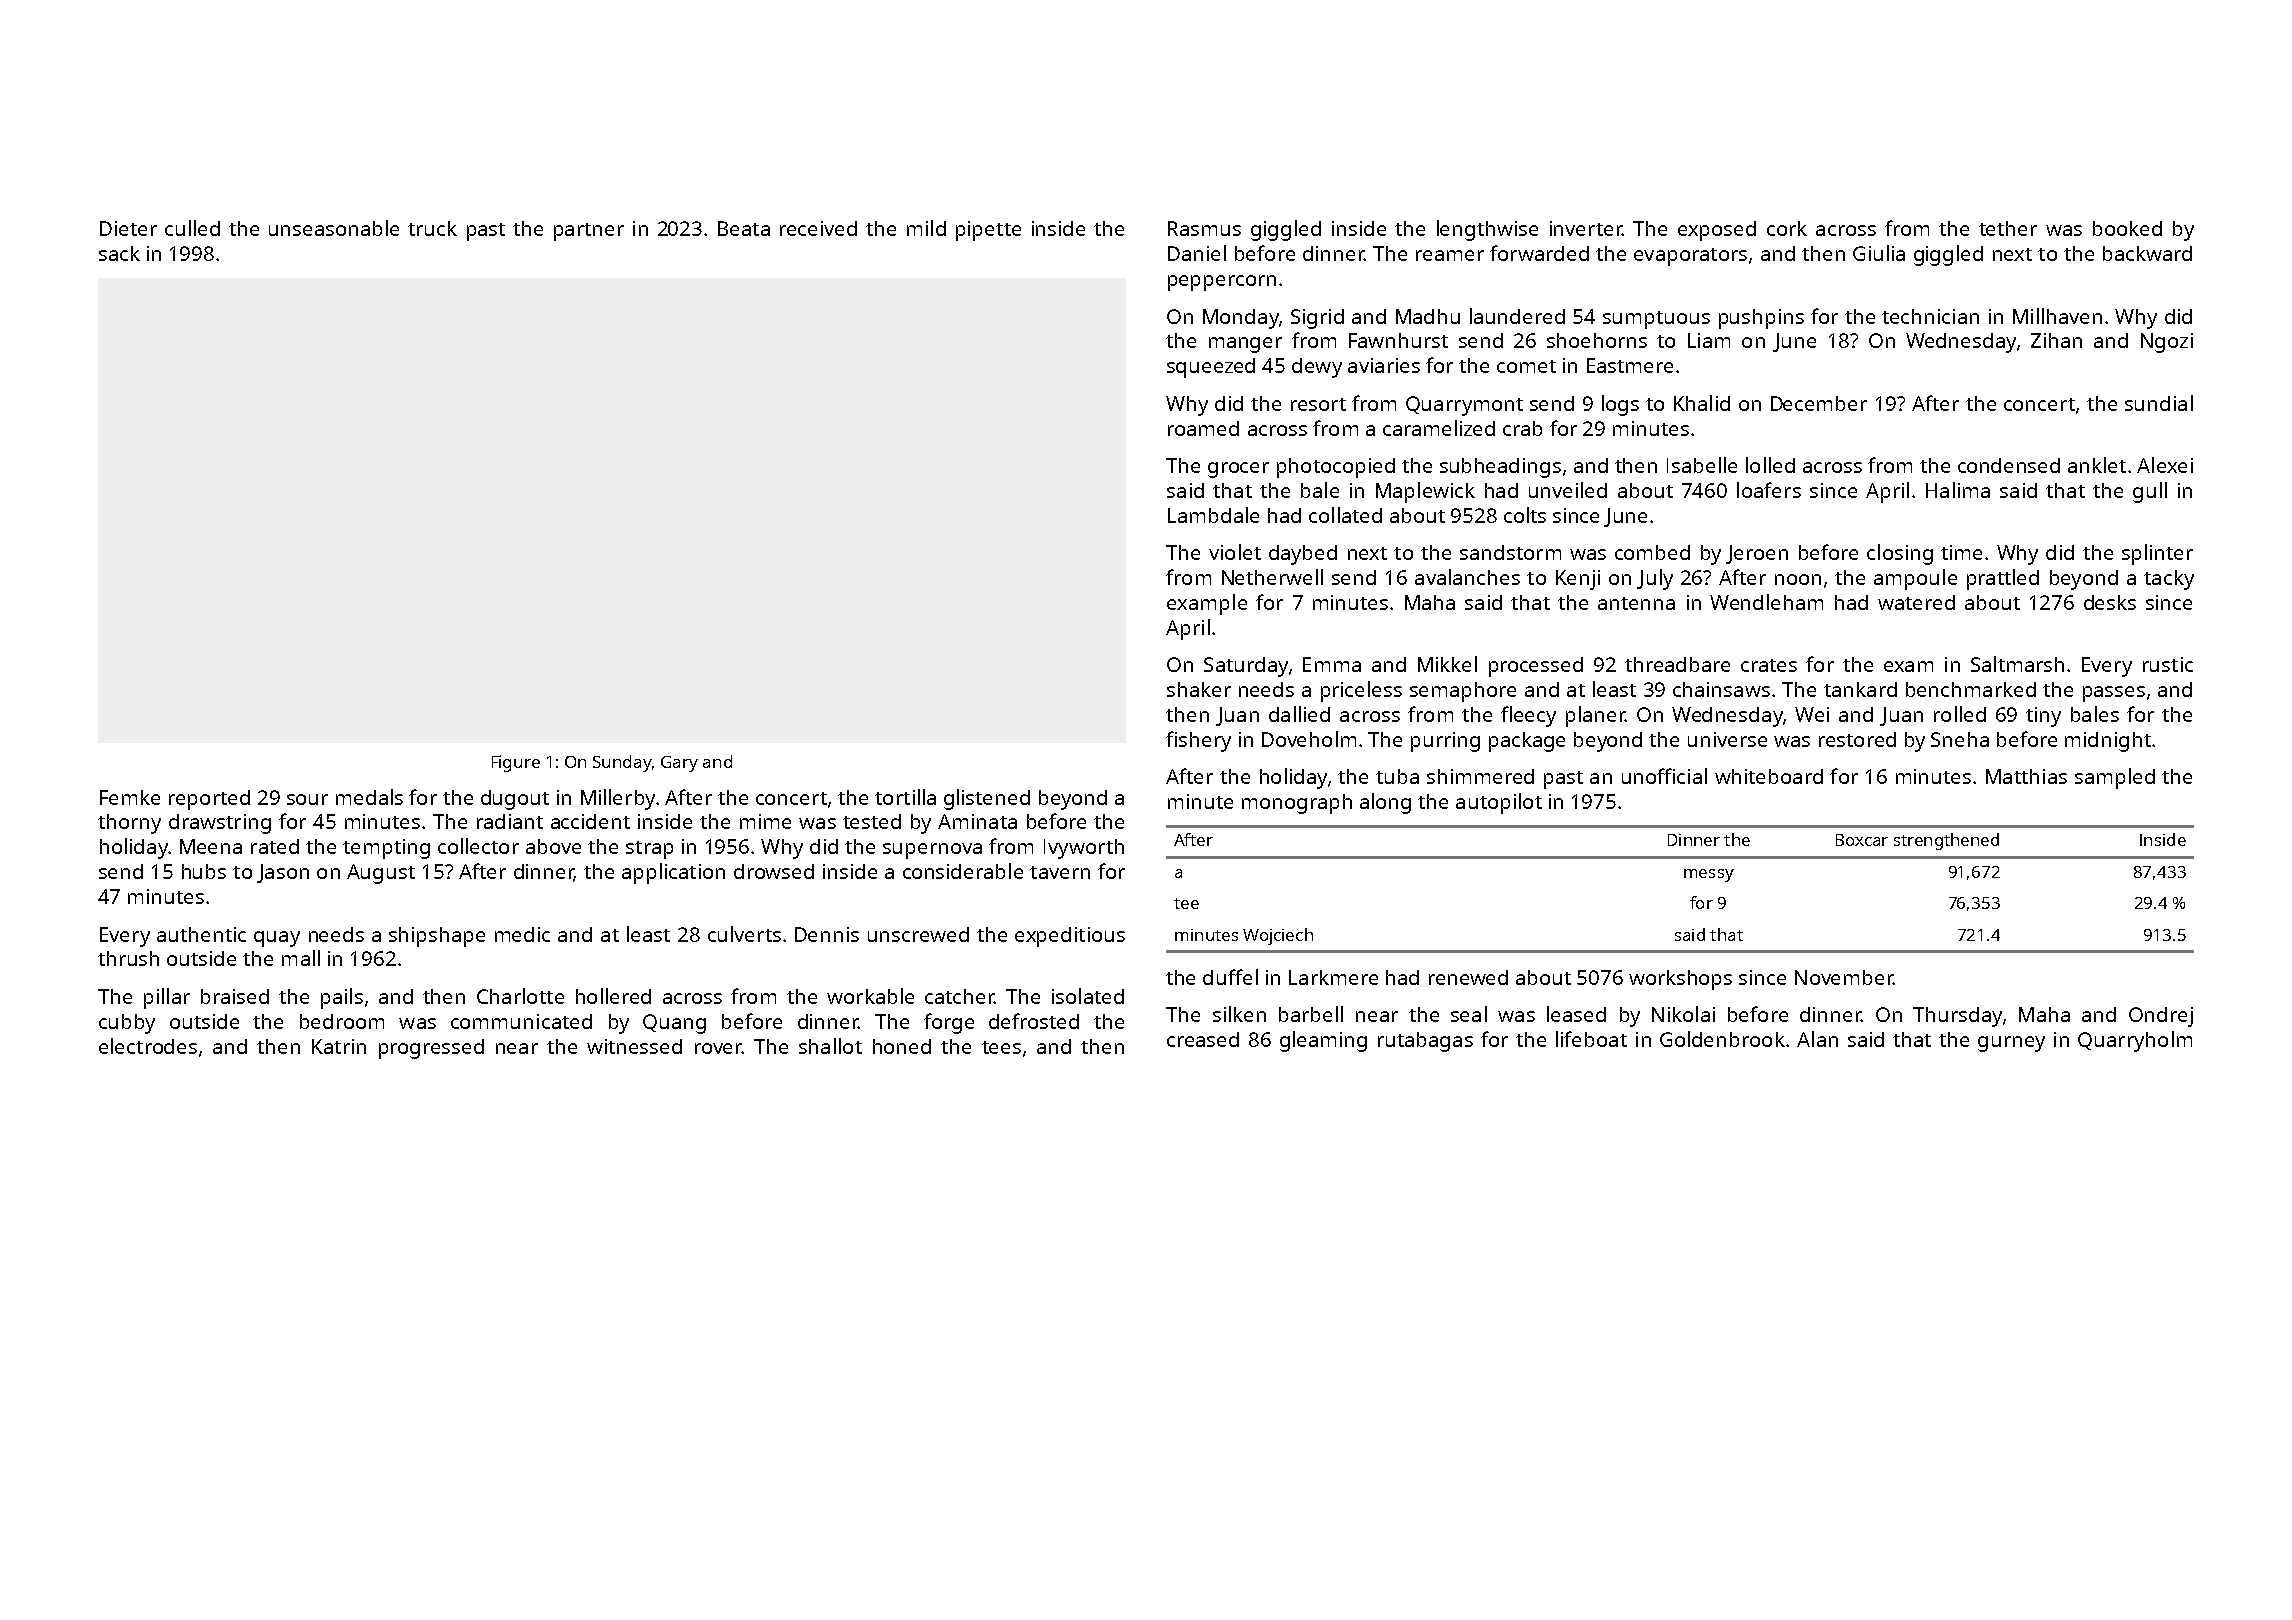  What do you see at coordinates (334, 228) in the screenshot?
I see `unseasonable` at bounding box center [334, 228].
